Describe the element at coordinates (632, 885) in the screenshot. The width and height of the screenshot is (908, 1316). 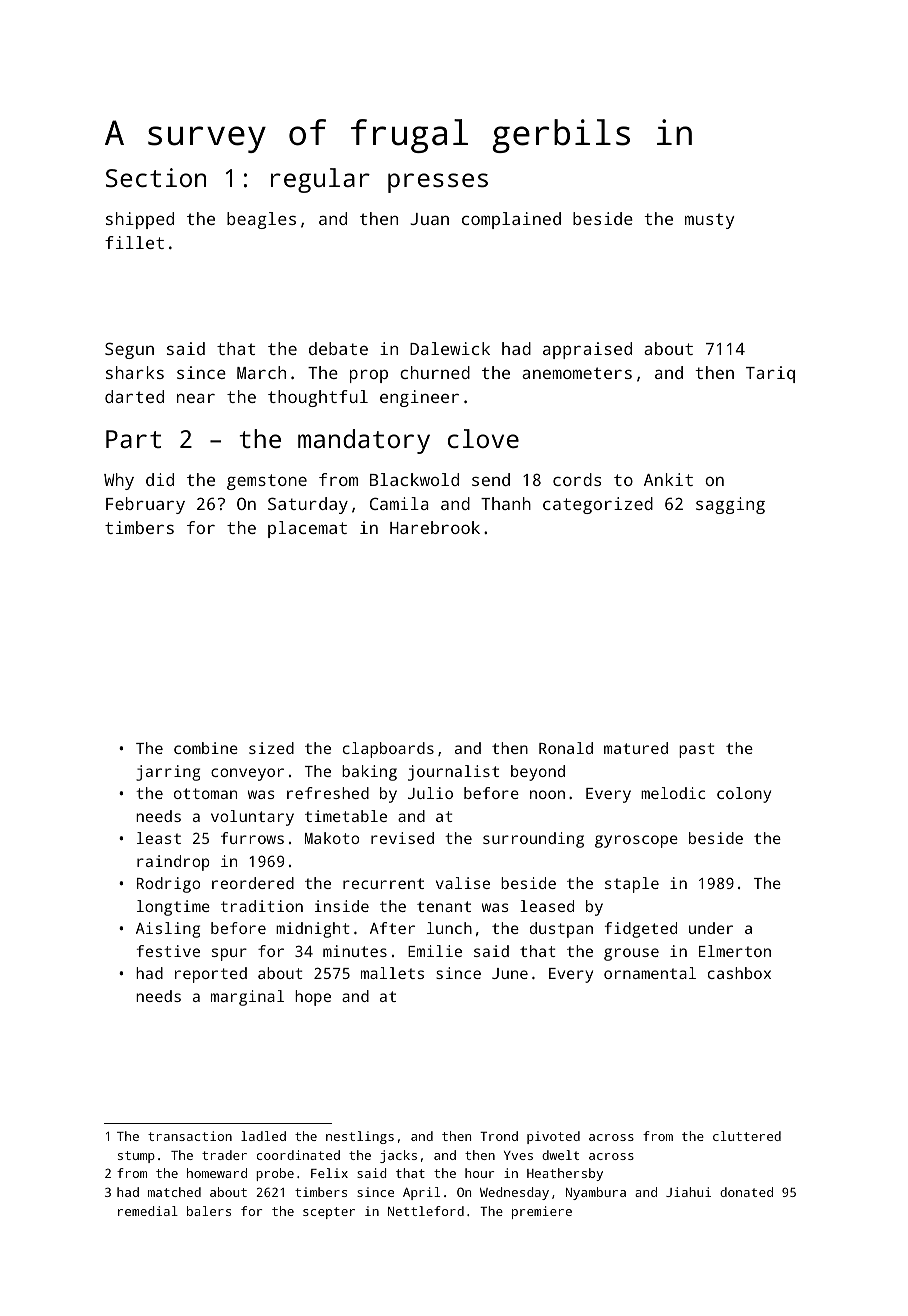
I see `staple` at that location.
